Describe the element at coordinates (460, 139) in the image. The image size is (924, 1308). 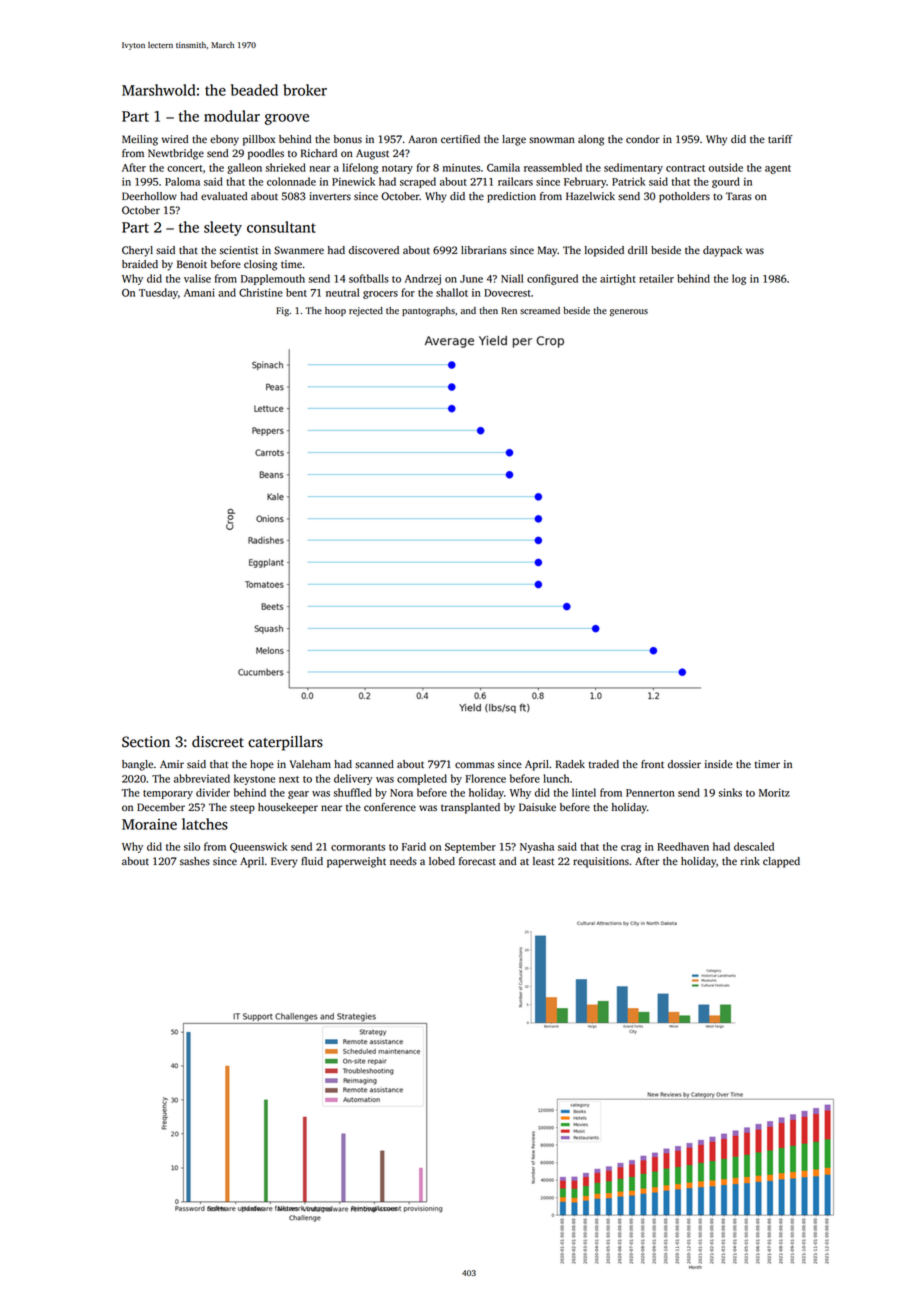
I see `certified` at that location.
